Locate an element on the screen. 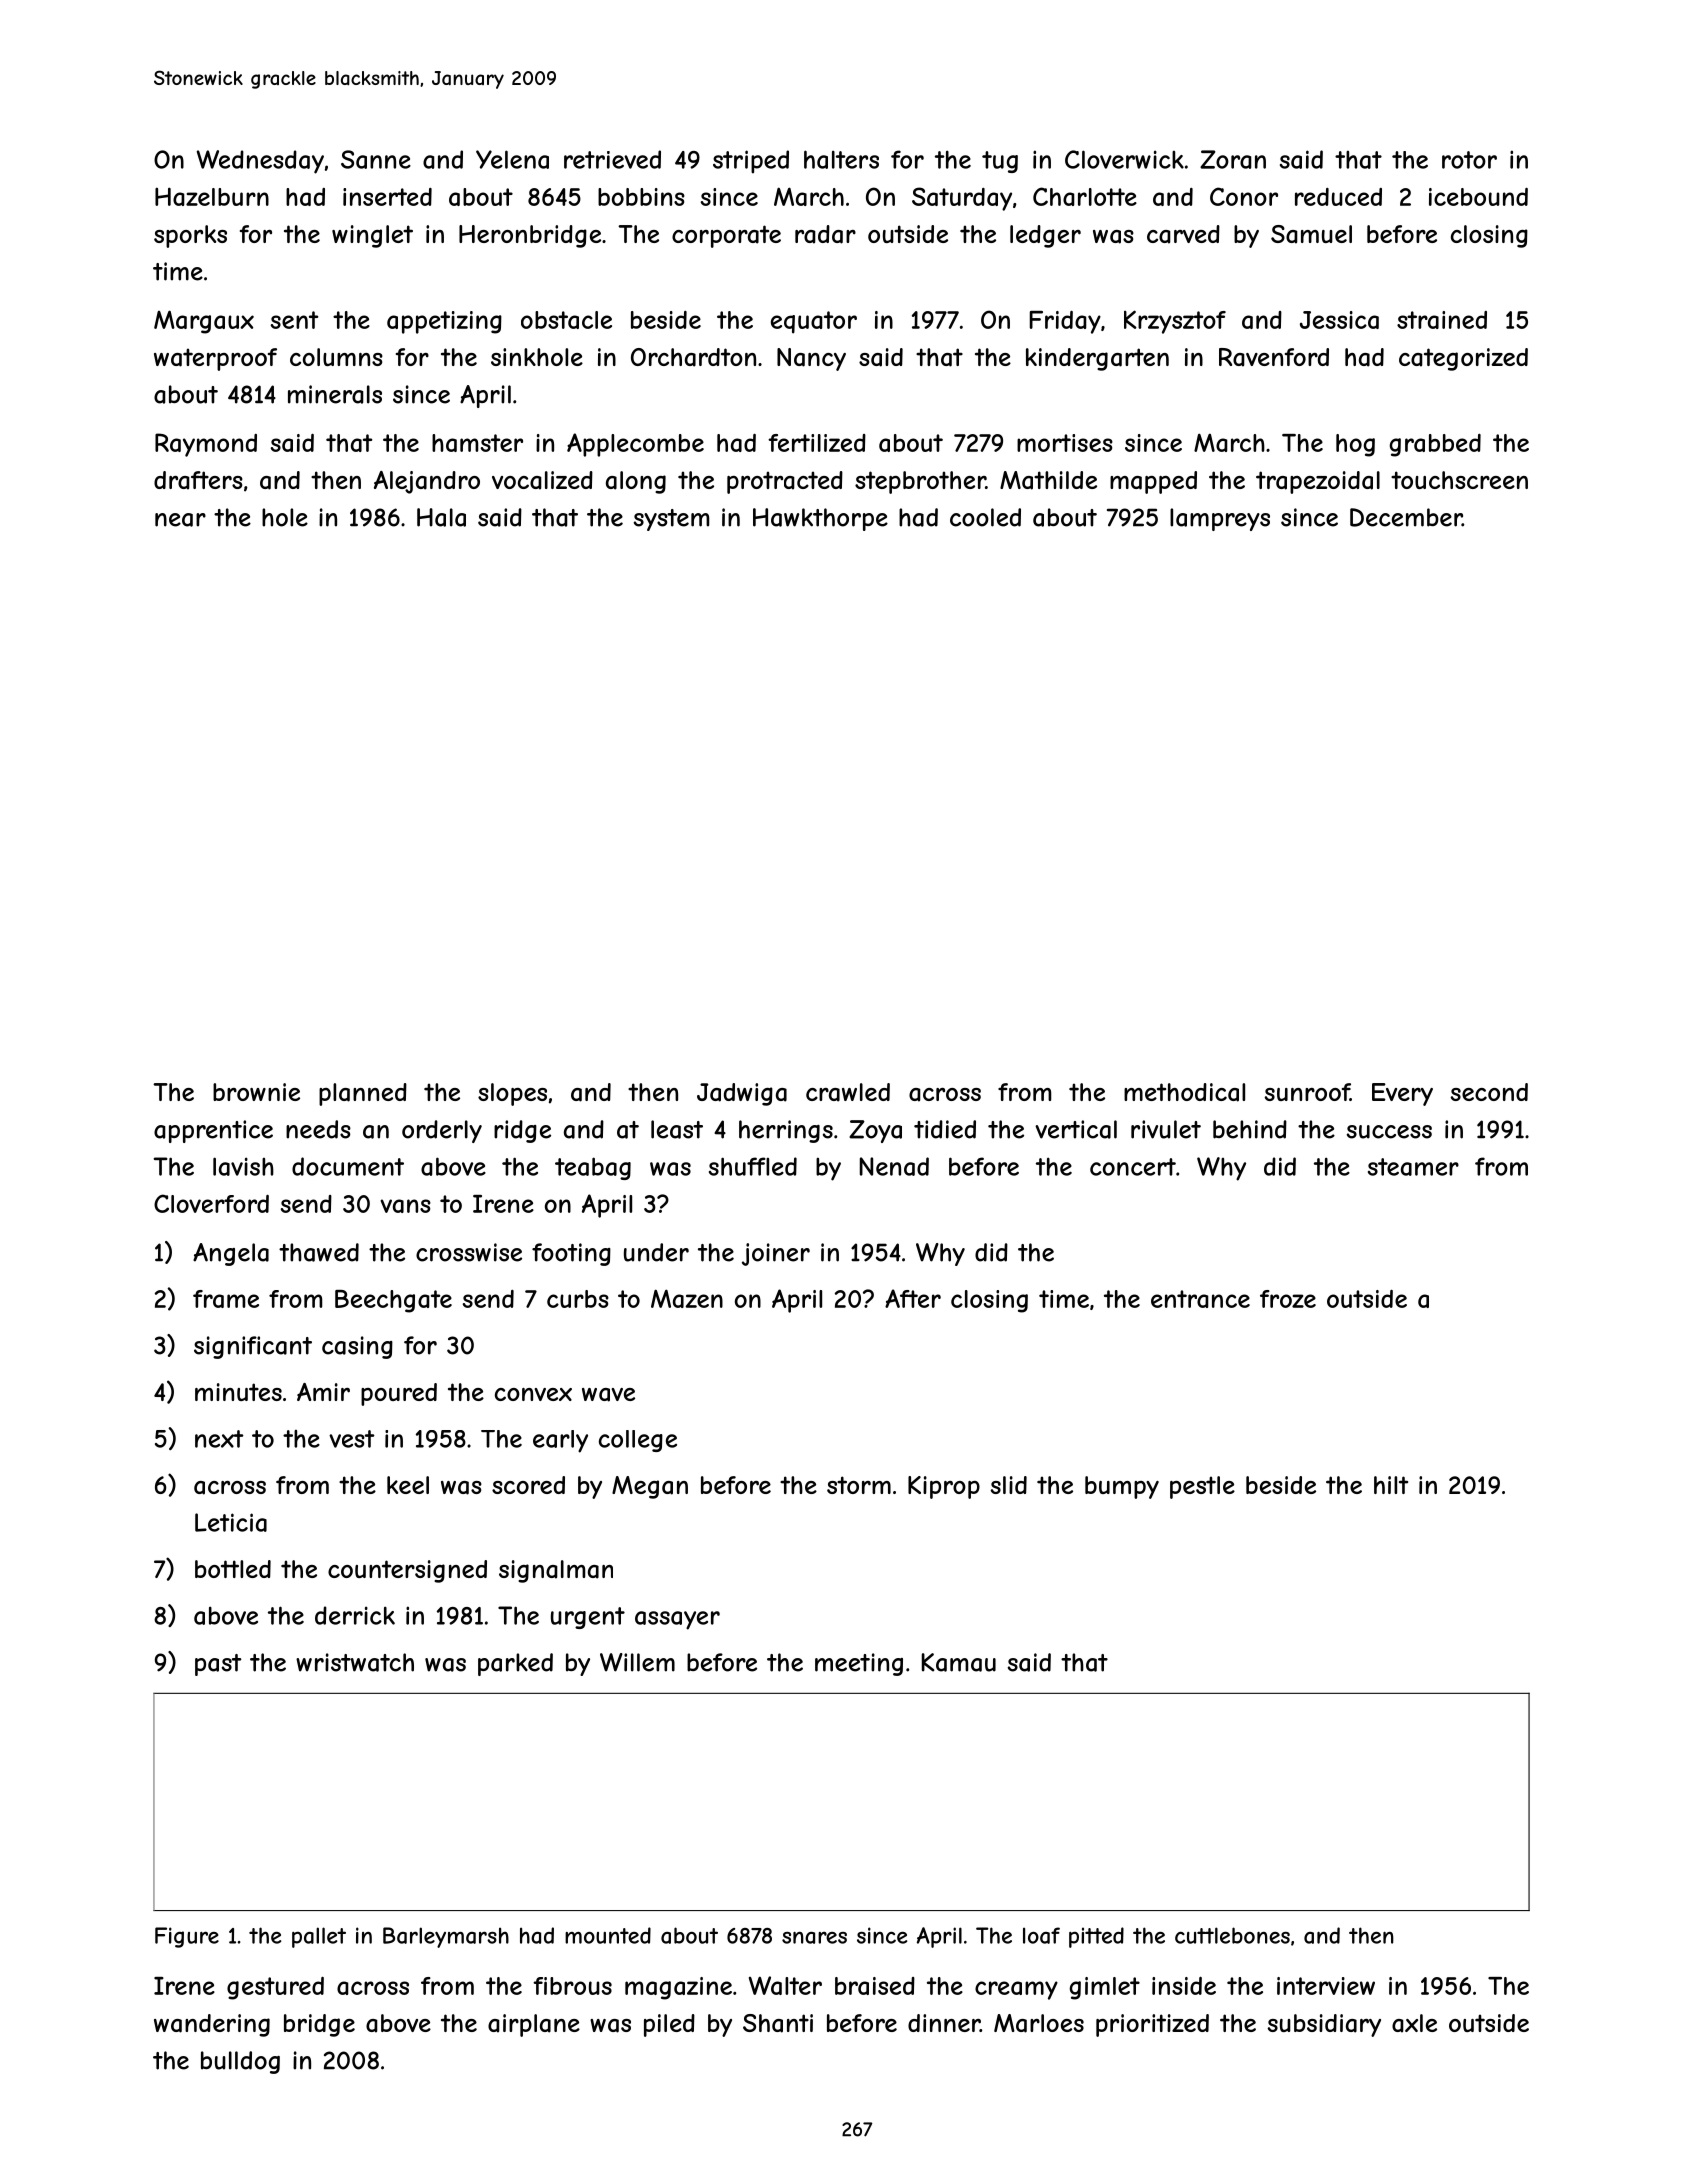 The image size is (1683, 2178). Every is located at coordinates (1402, 1094).
